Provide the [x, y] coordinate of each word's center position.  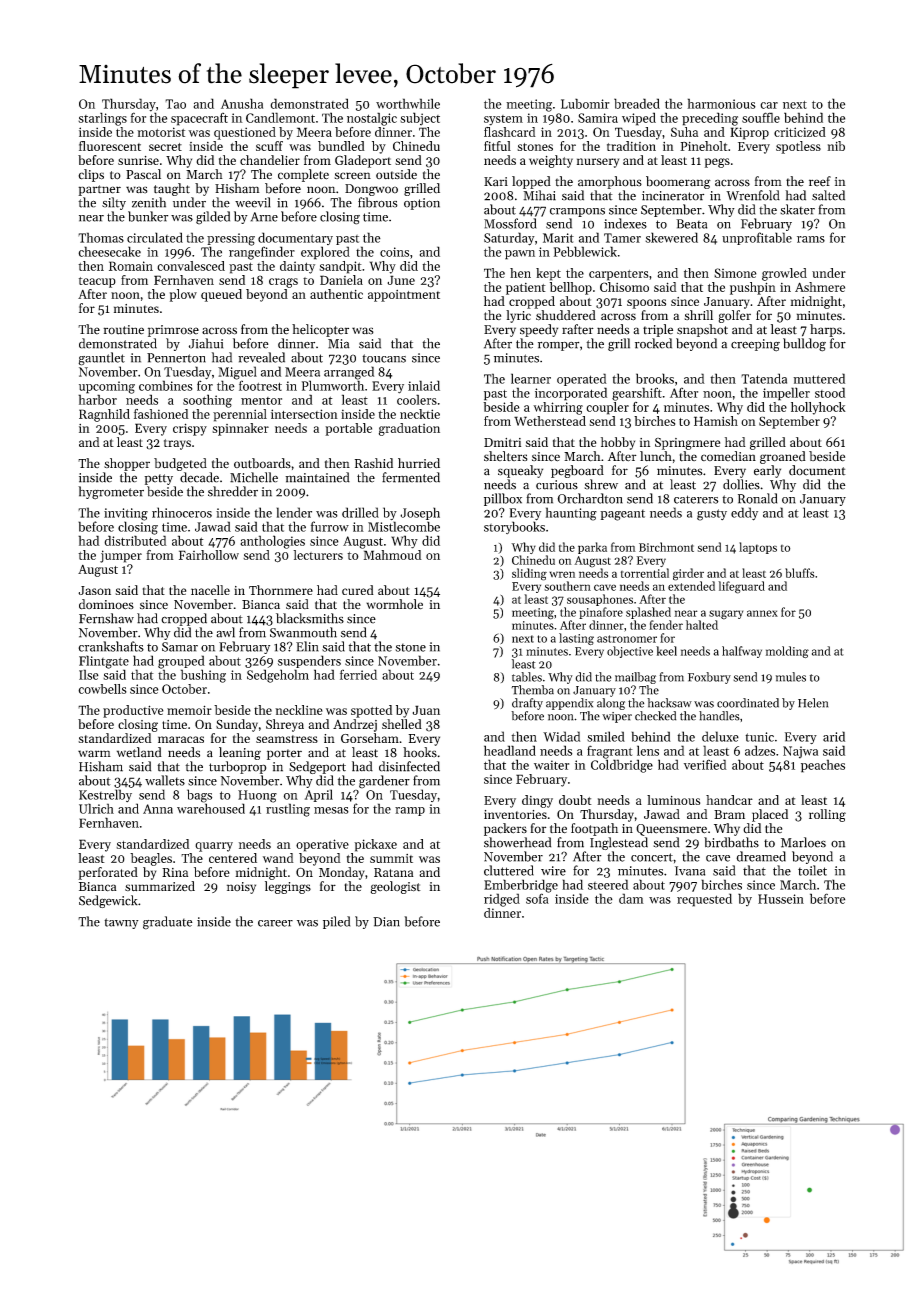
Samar [180, 647]
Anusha [242, 103]
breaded [637, 103]
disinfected [409, 766]
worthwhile [408, 103]
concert [652, 857]
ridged [502, 900]
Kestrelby [105, 795]
